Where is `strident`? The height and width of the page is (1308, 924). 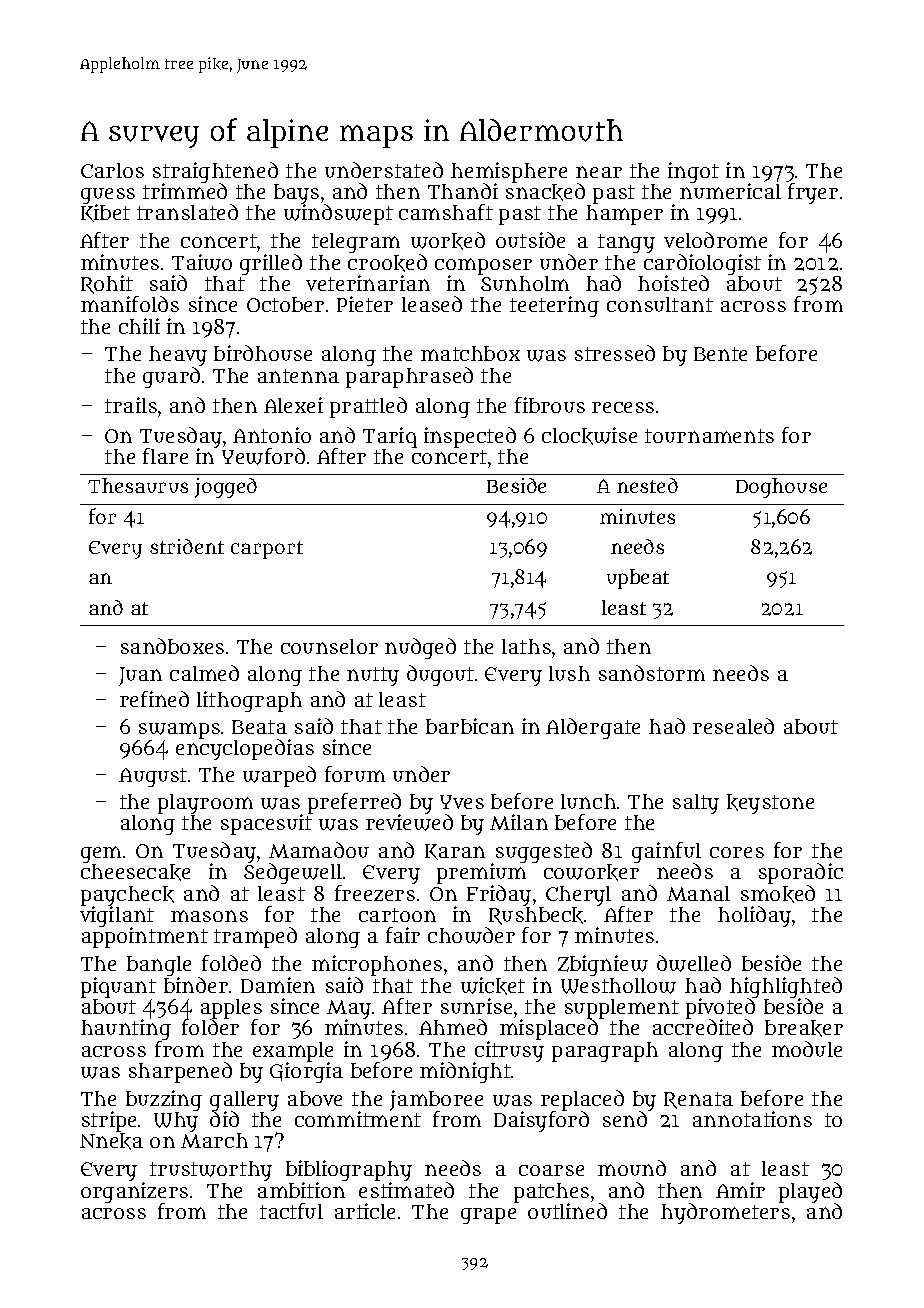
strident is located at coordinates (187, 546).
